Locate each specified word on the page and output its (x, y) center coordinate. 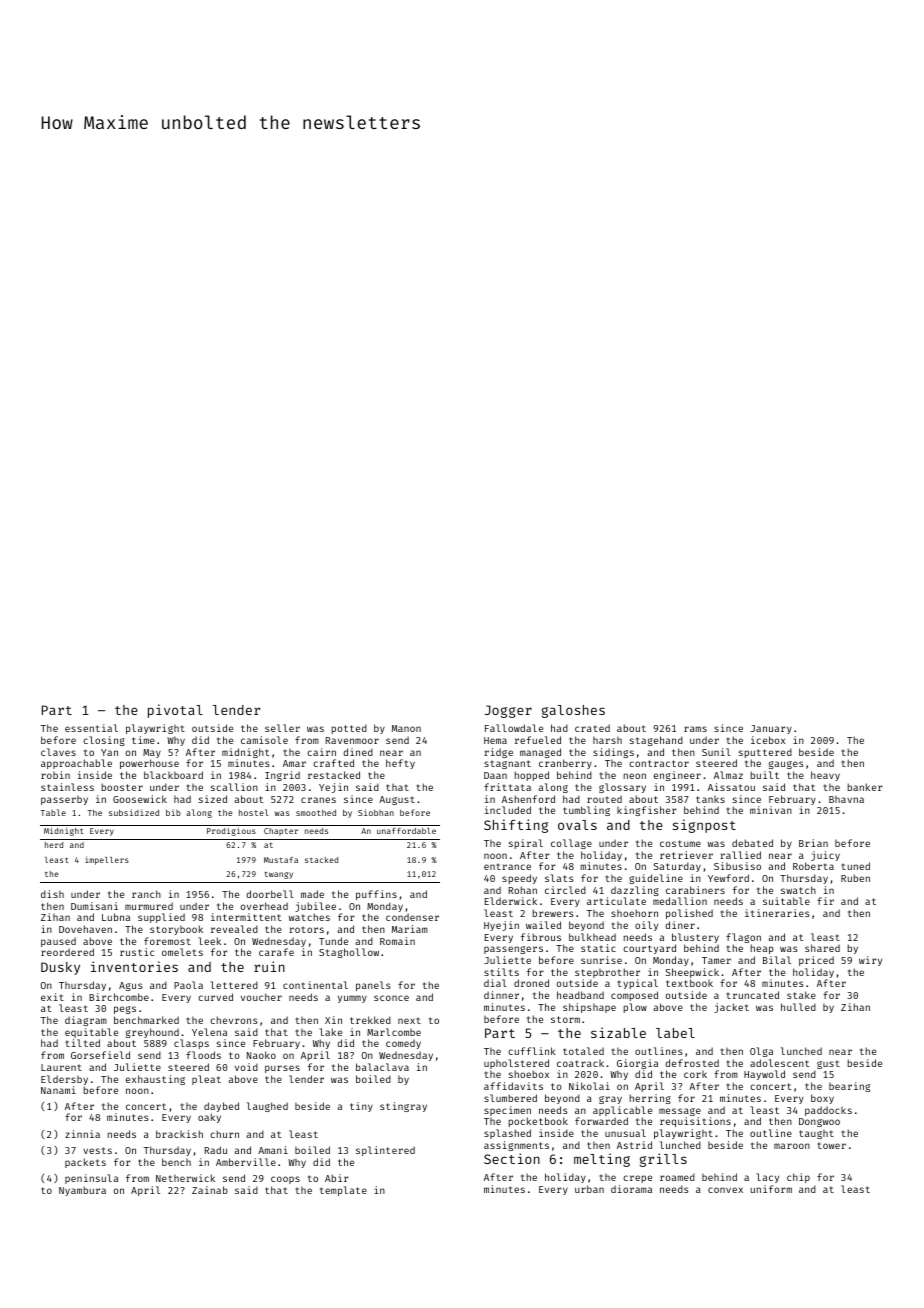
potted (349, 729)
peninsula (91, 1179)
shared (822, 948)
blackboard (173, 775)
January (771, 729)
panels (373, 986)
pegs (125, 1010)
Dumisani (94, 906)
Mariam (410, 929)
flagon (743, 938)
